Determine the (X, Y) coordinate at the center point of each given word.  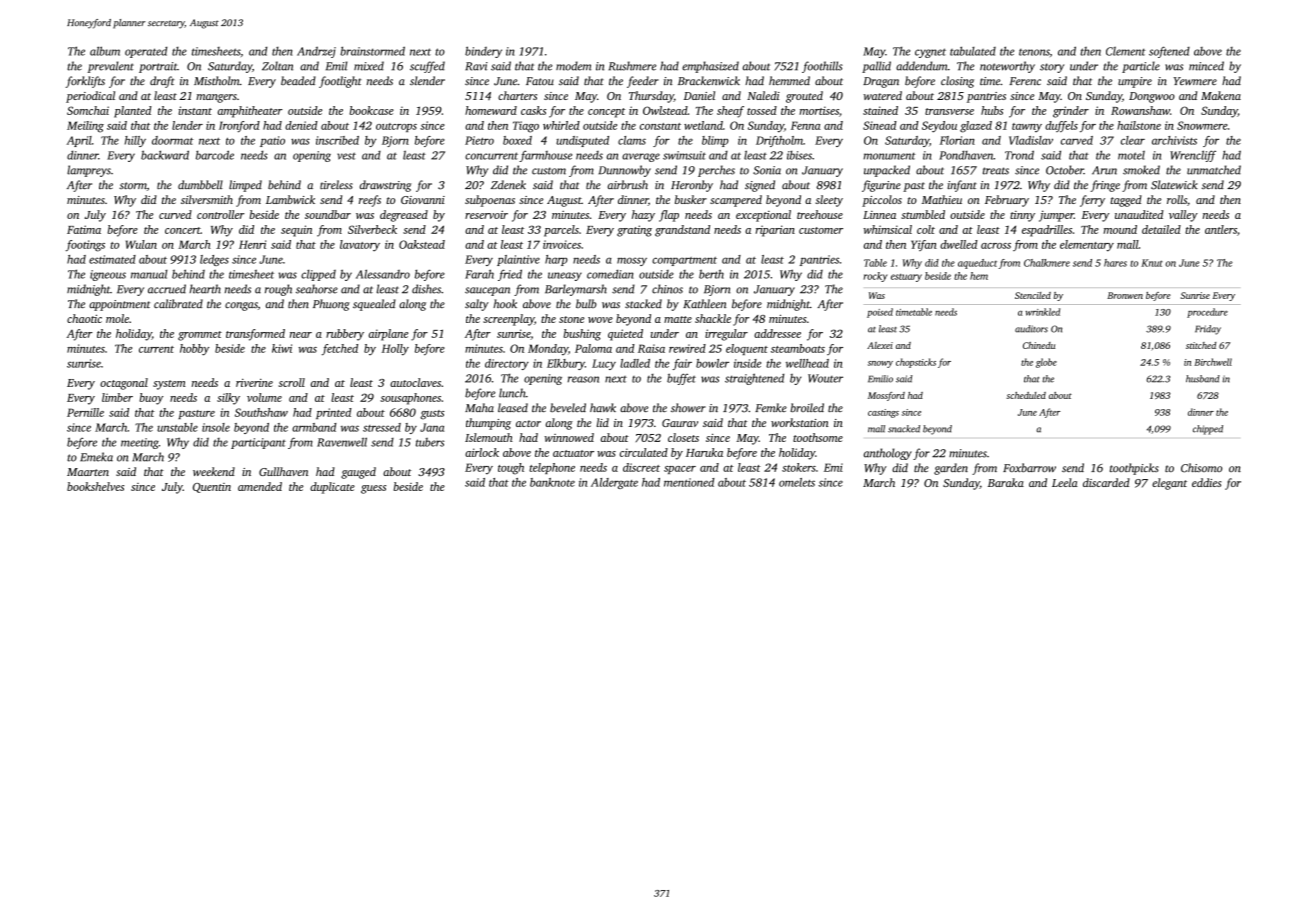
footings (85, 246)
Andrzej (316, 52)
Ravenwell (342, 442)
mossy (632, 261)
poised (880, 313)
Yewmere (1195, 81)
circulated (644, 452)
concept (606, 113)
